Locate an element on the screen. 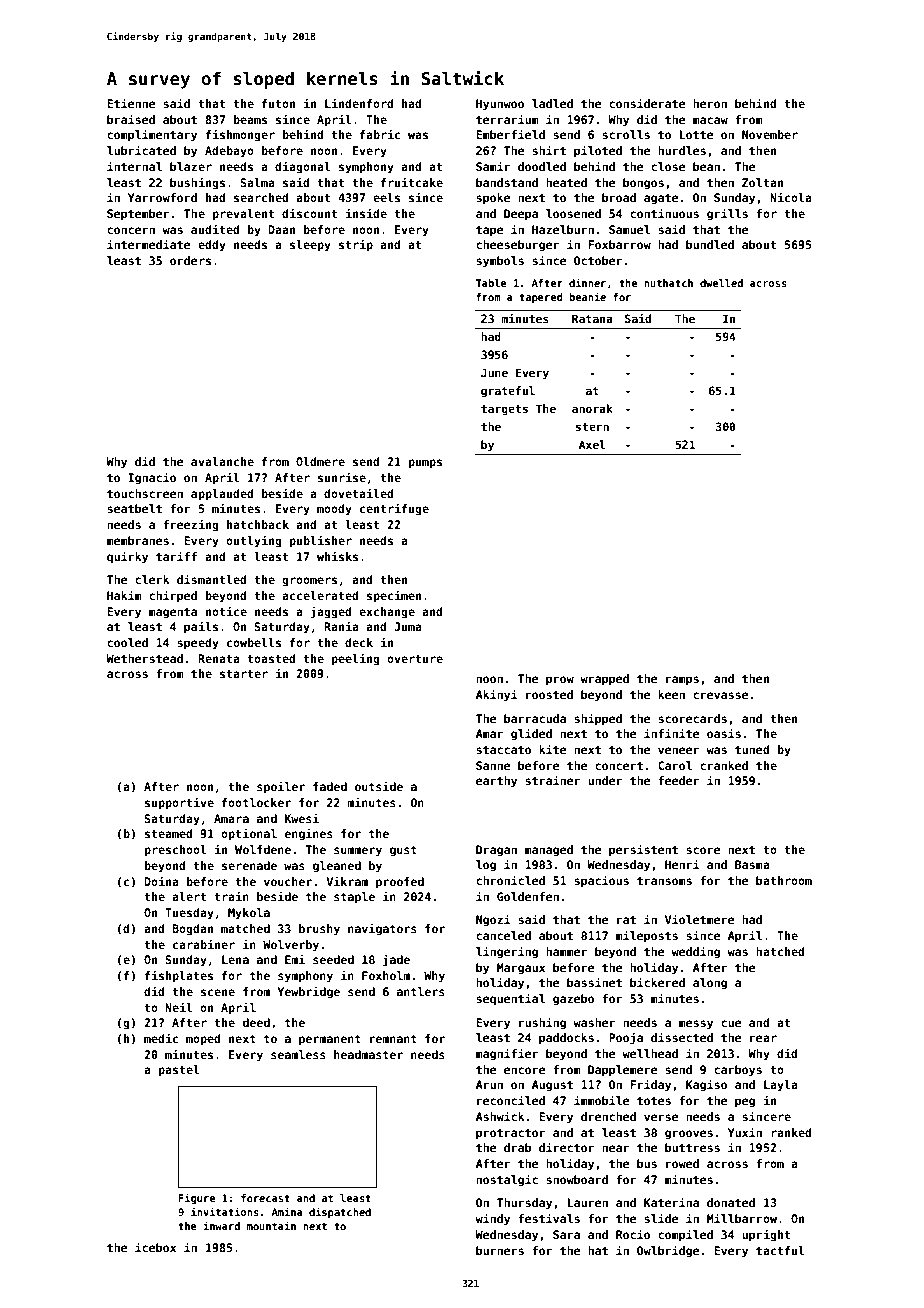 The width and height of the screenshot is (924, 1308). ramps is located at coordinates (682, 681).
